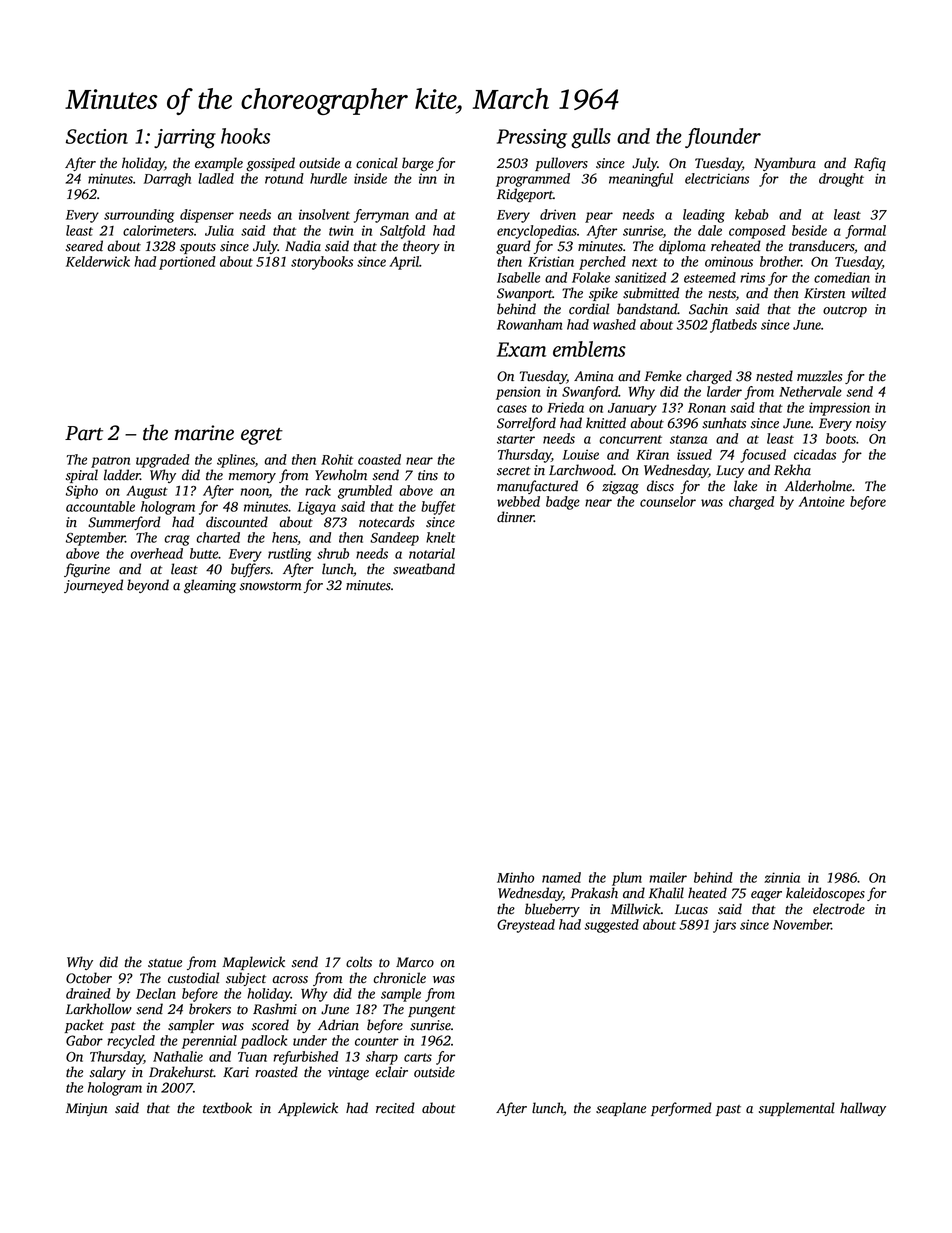  I want to click on Minjun, so click(87, 1109).
